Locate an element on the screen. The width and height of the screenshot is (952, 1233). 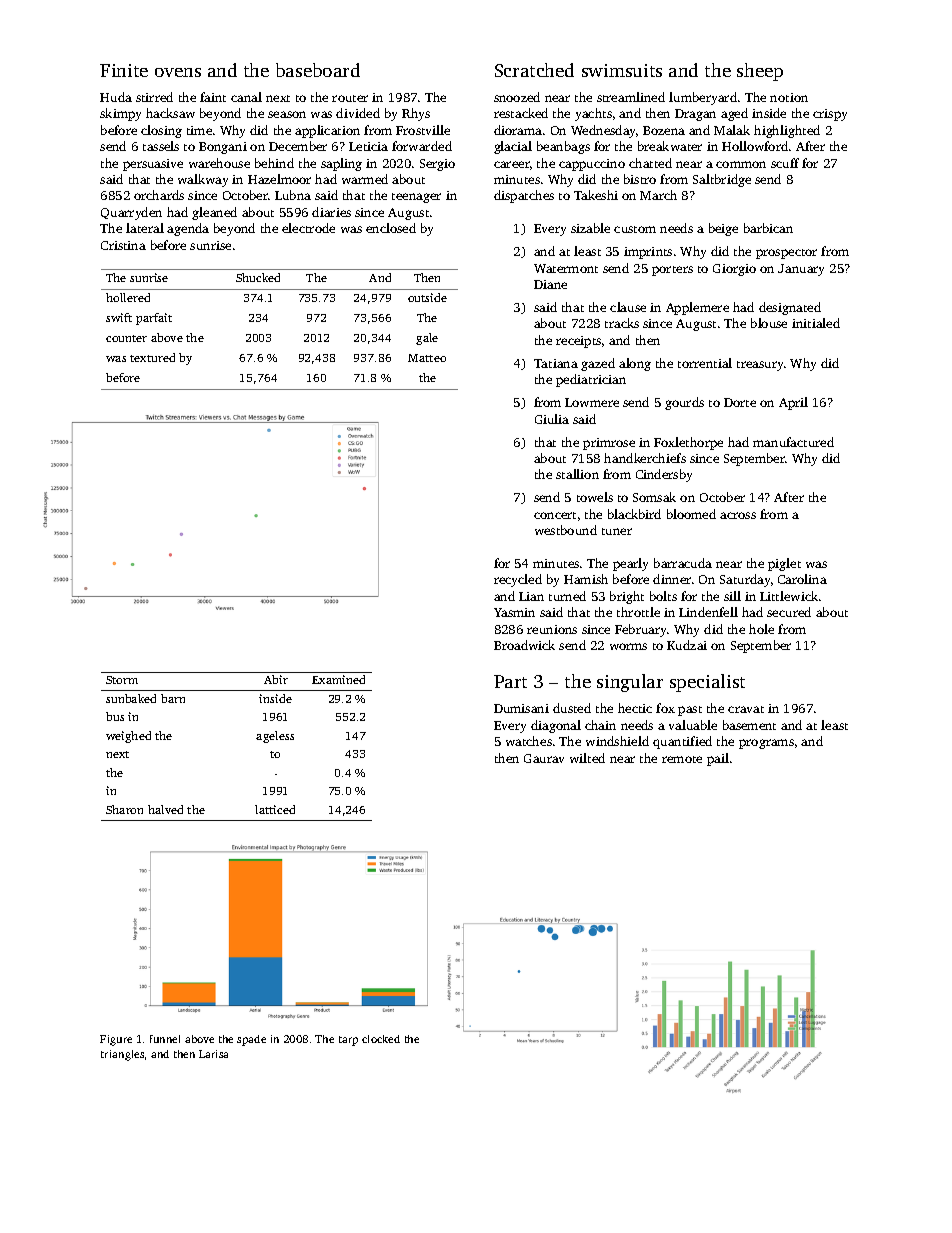
triangles is located at coordinates (122, 1055).
